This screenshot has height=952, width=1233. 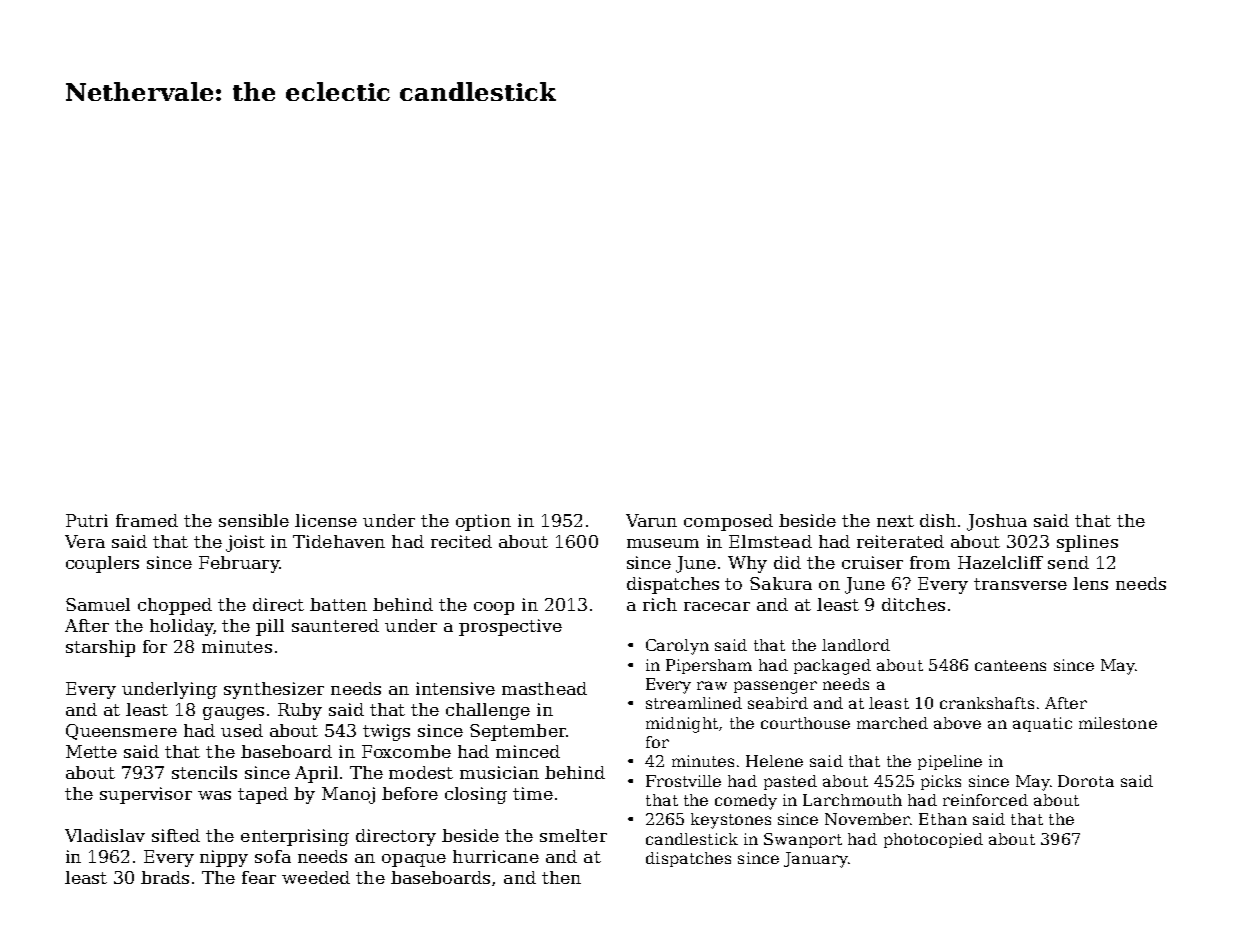 What do you see at coordinates (483, 522) in the screenshot?
I see `option` at bounding box center [483, 522].
